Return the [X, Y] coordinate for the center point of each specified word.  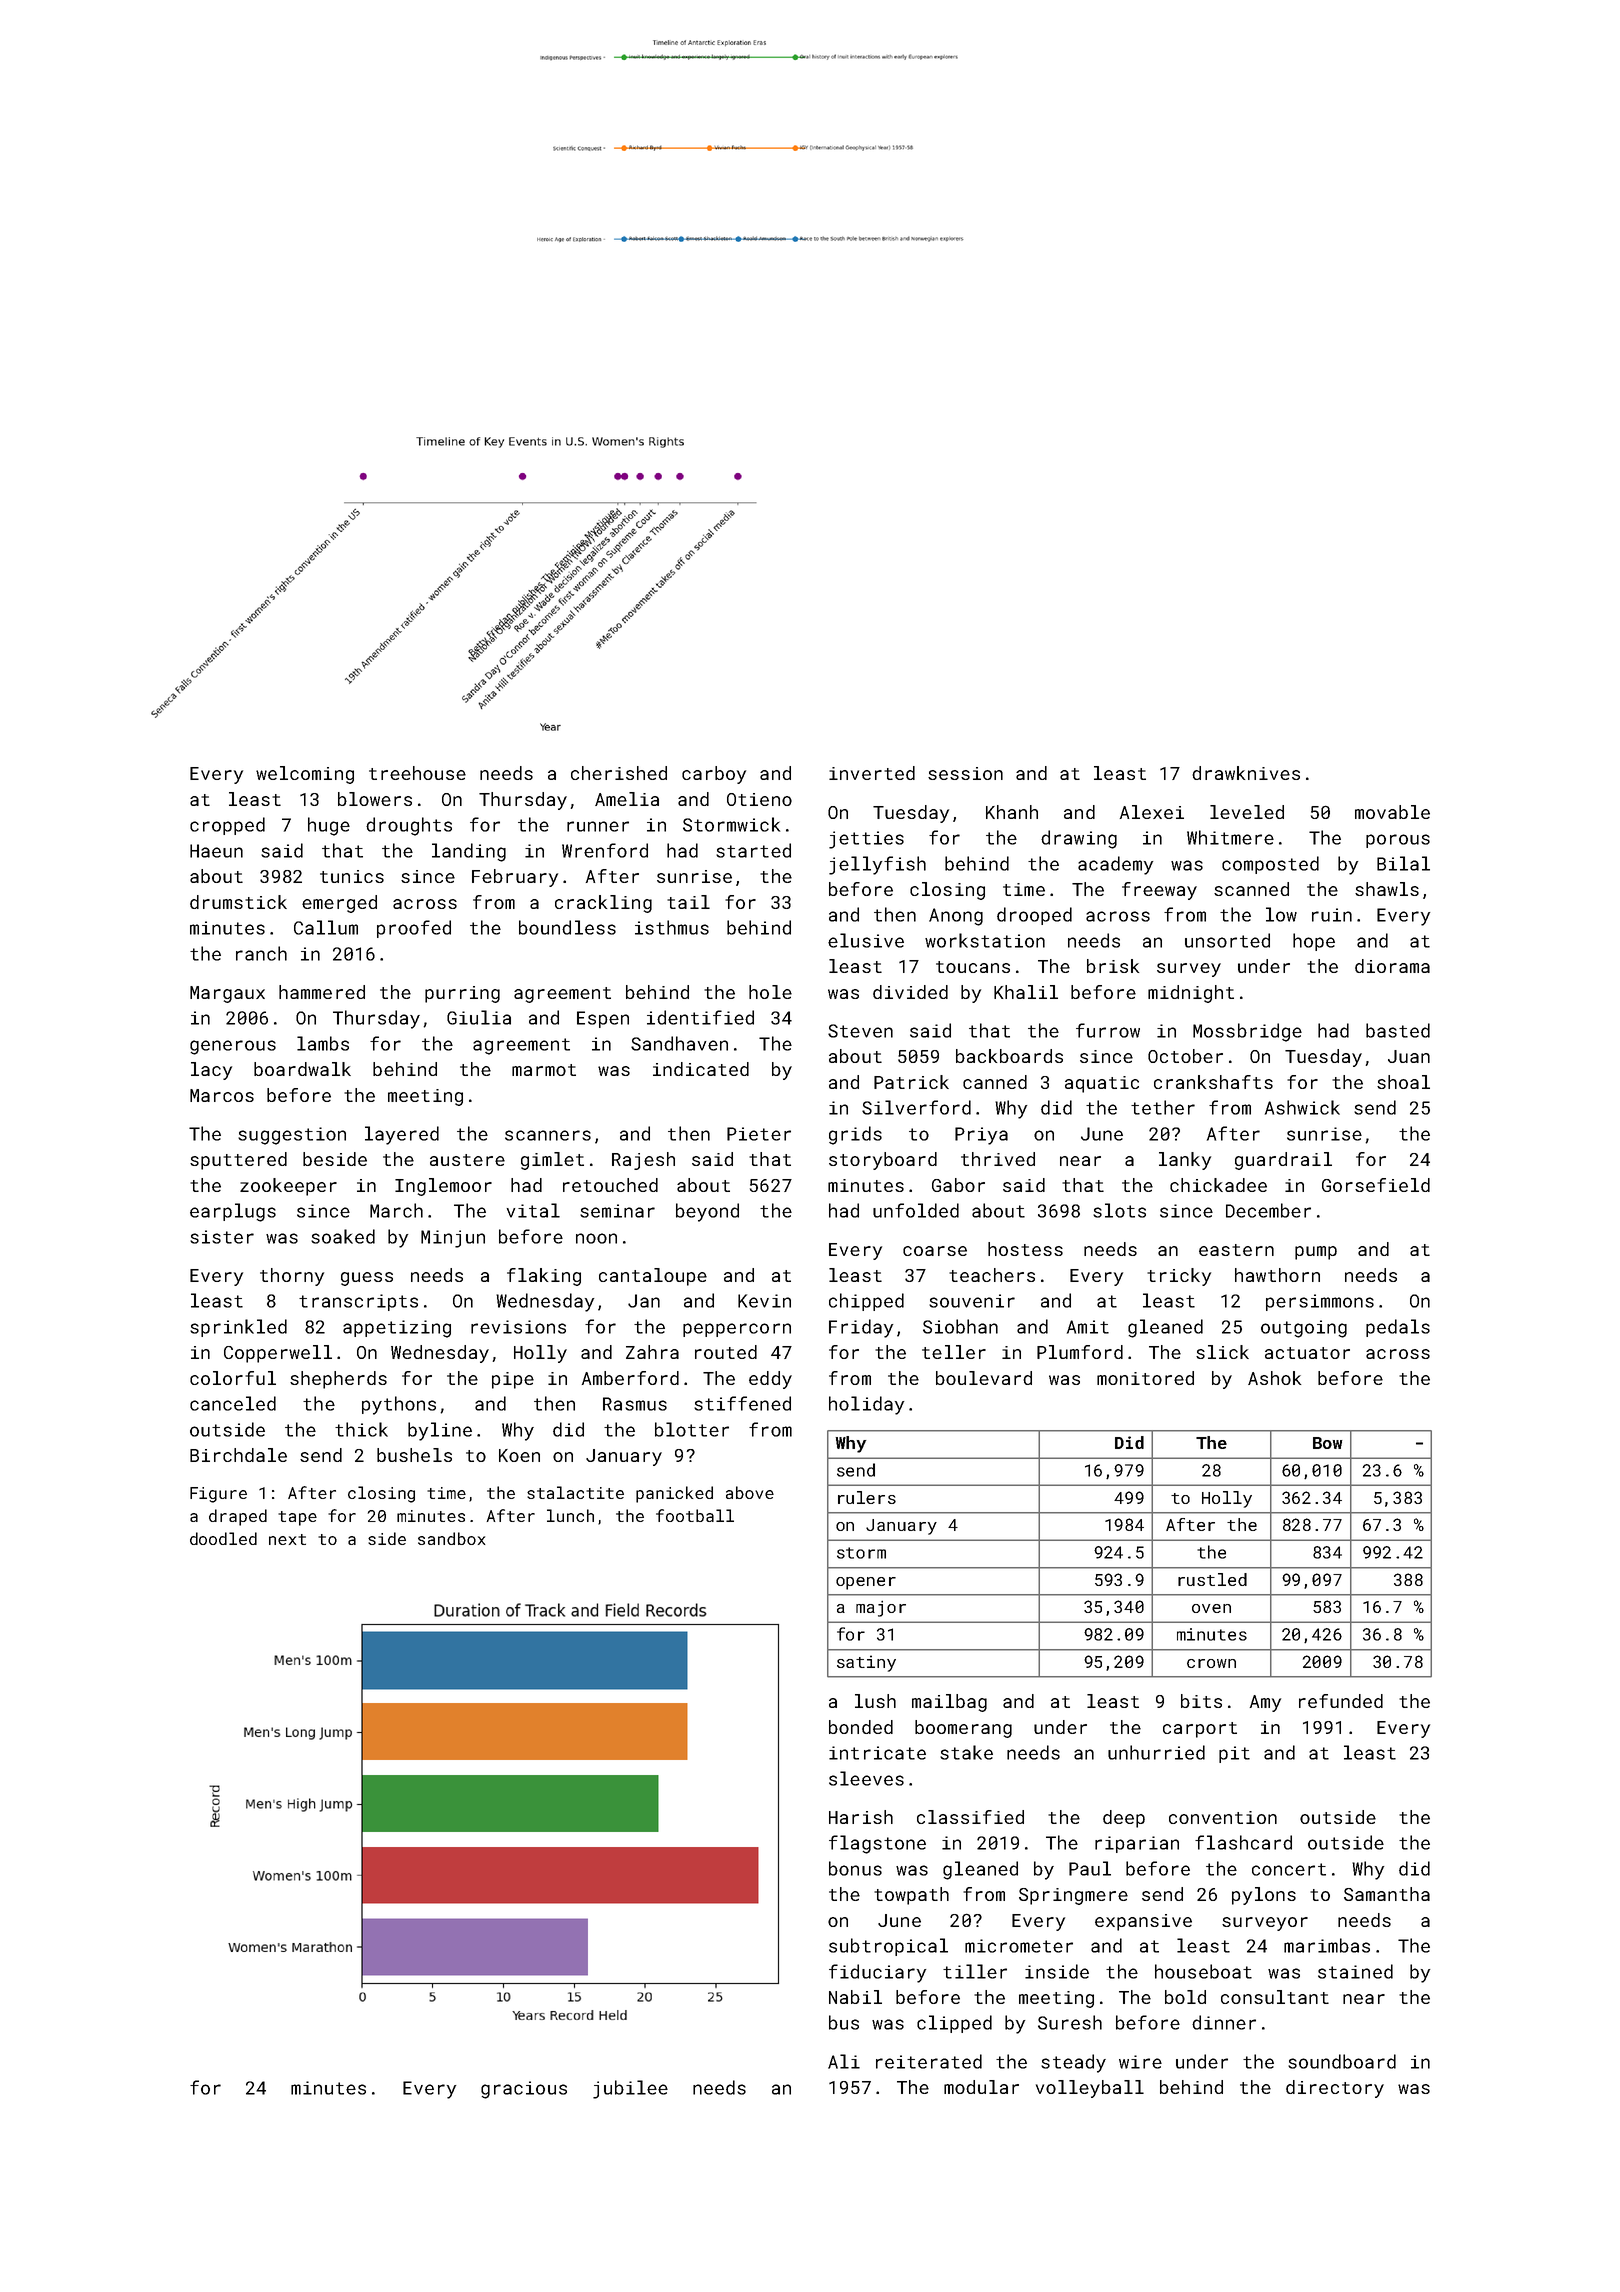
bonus [855, 1868]
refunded [1341, 1701]
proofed [414, 929]
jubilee [630, 2089]
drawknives [1246, 773]
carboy [714, 775]
